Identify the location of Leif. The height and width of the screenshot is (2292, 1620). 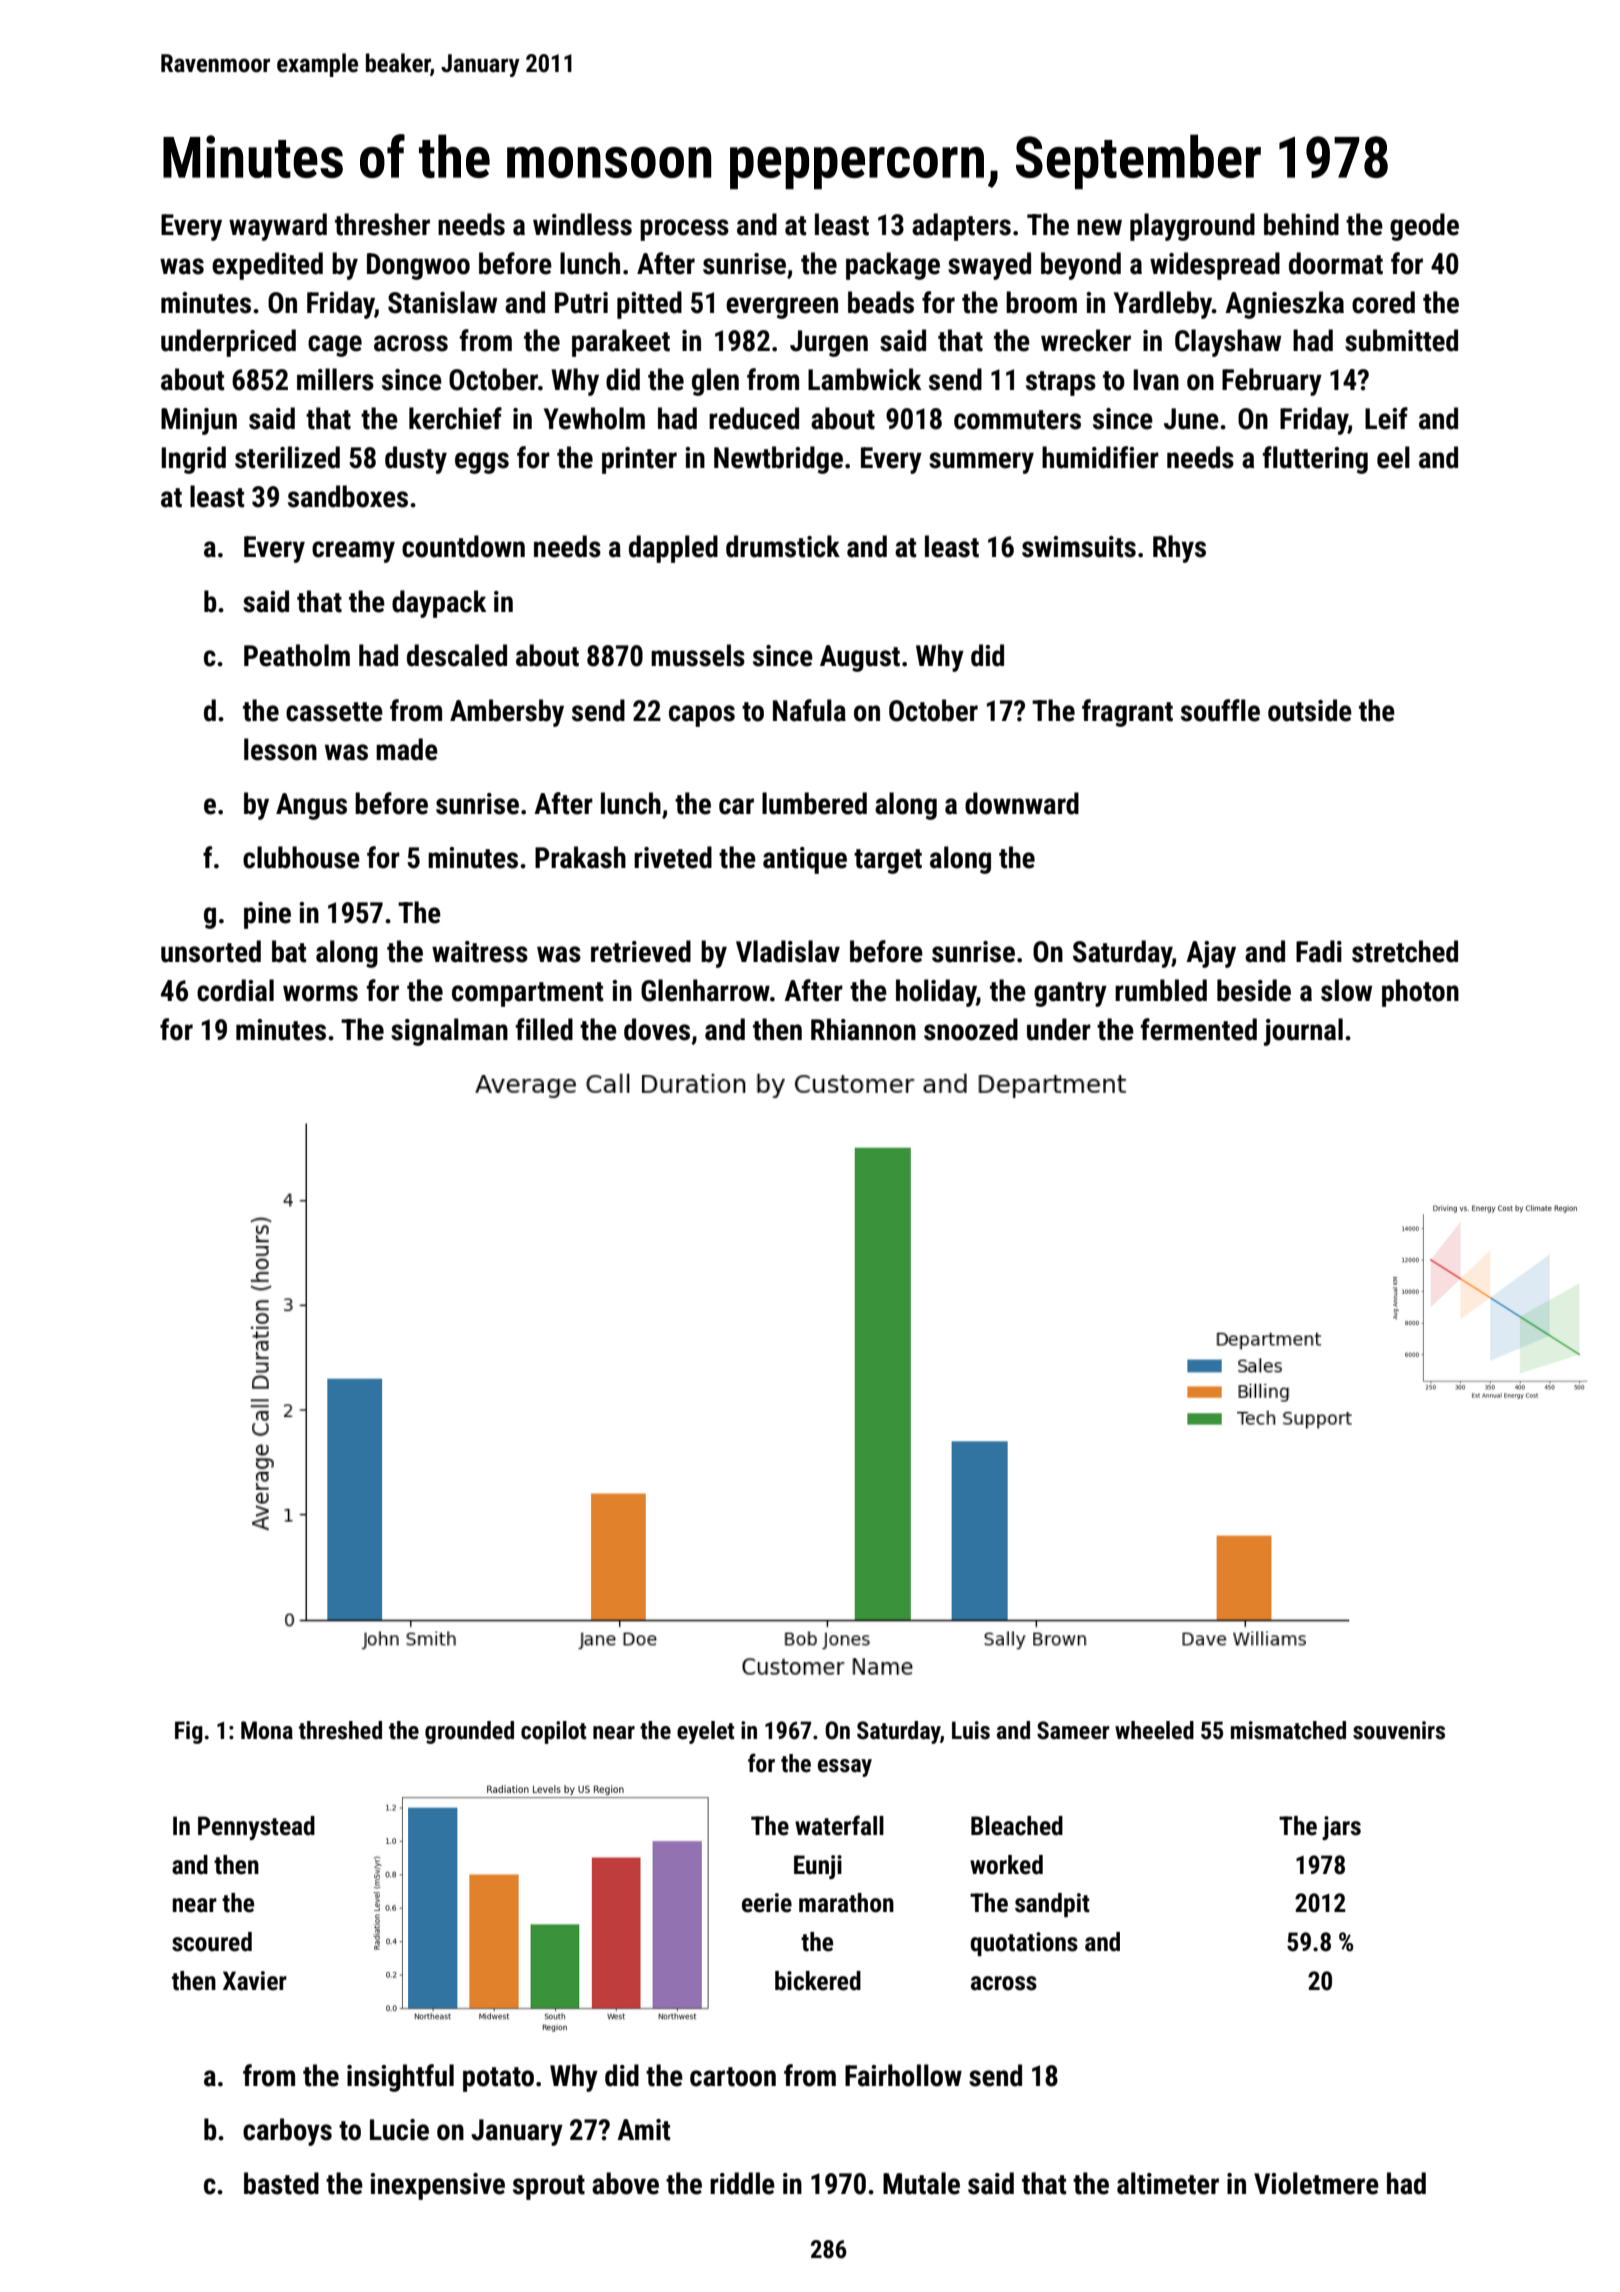
(1386, 418).
